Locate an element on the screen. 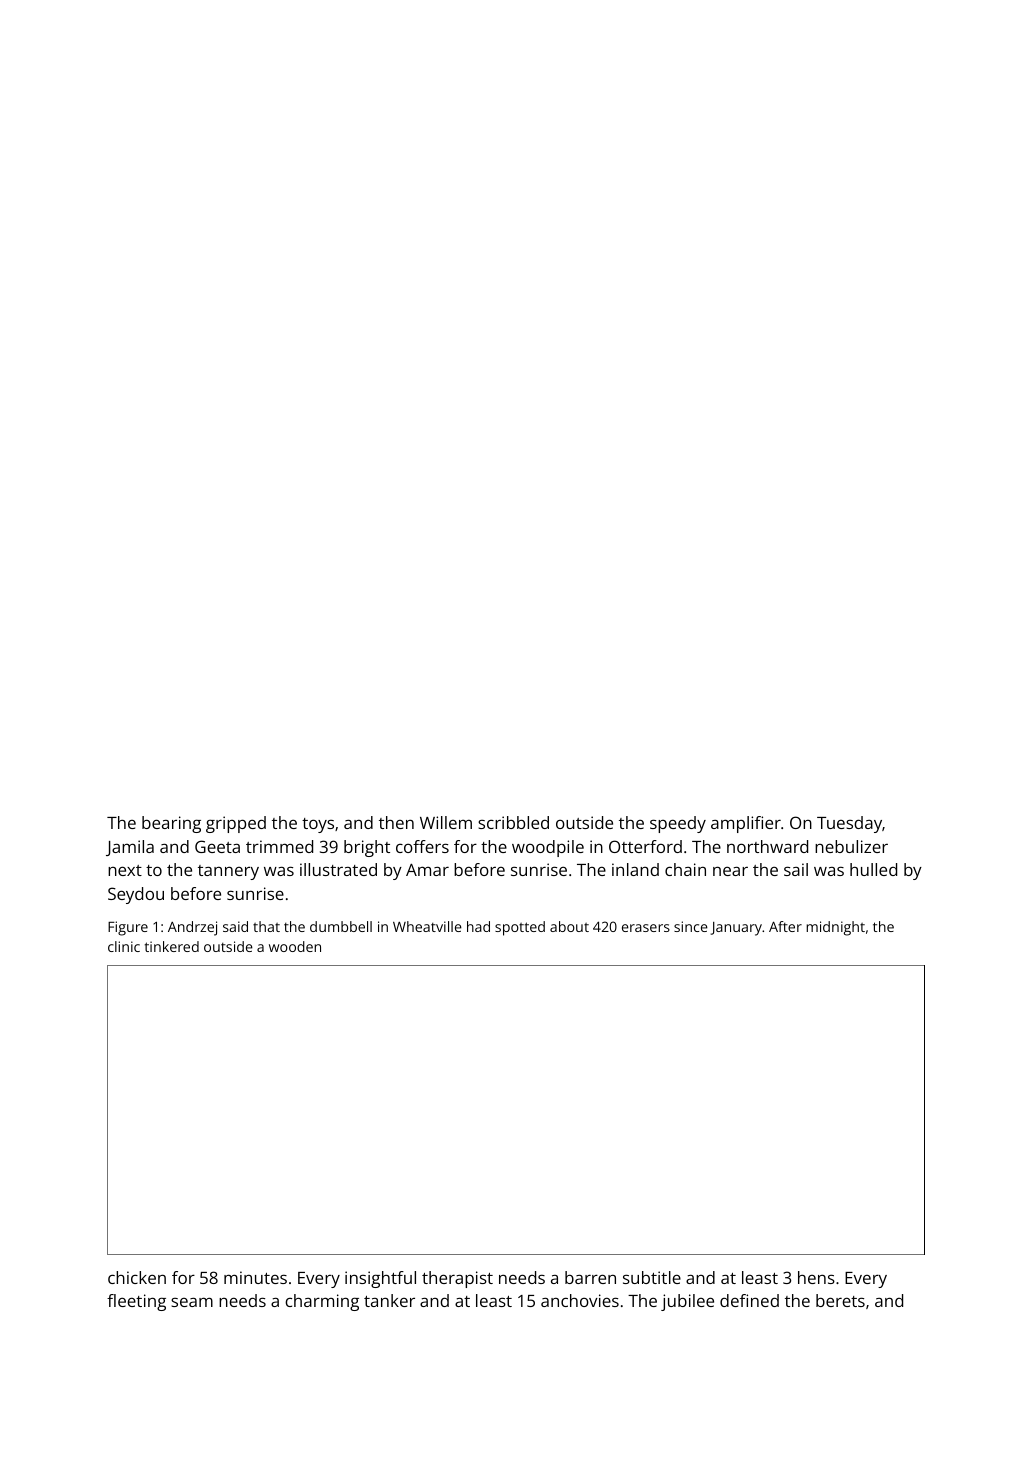  wooden is located at coordinates (295, 946).
